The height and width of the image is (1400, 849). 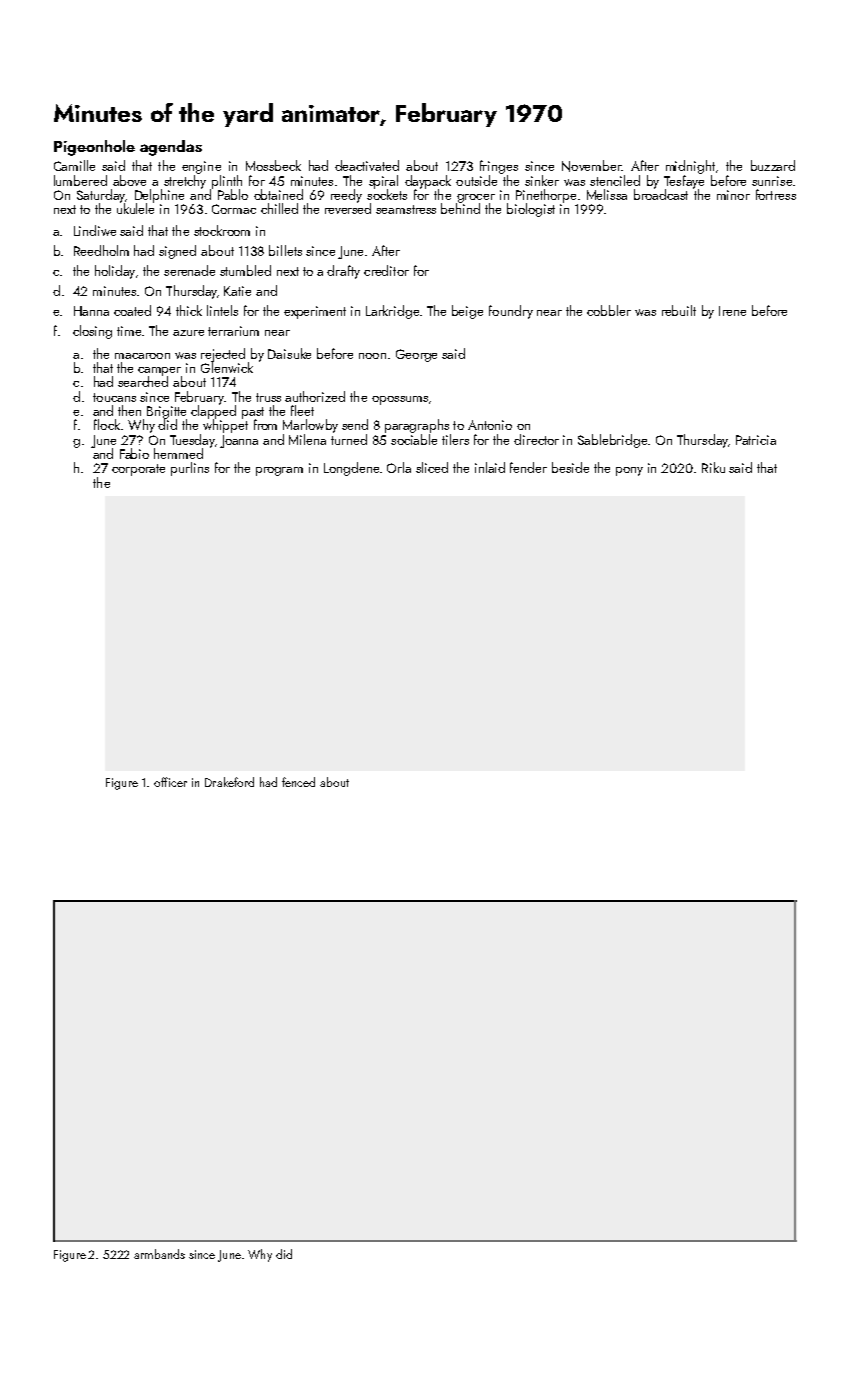 What do you see at coordinates (298, 782) in the image?
I see `fenced` at bounding box center [298, 782].
